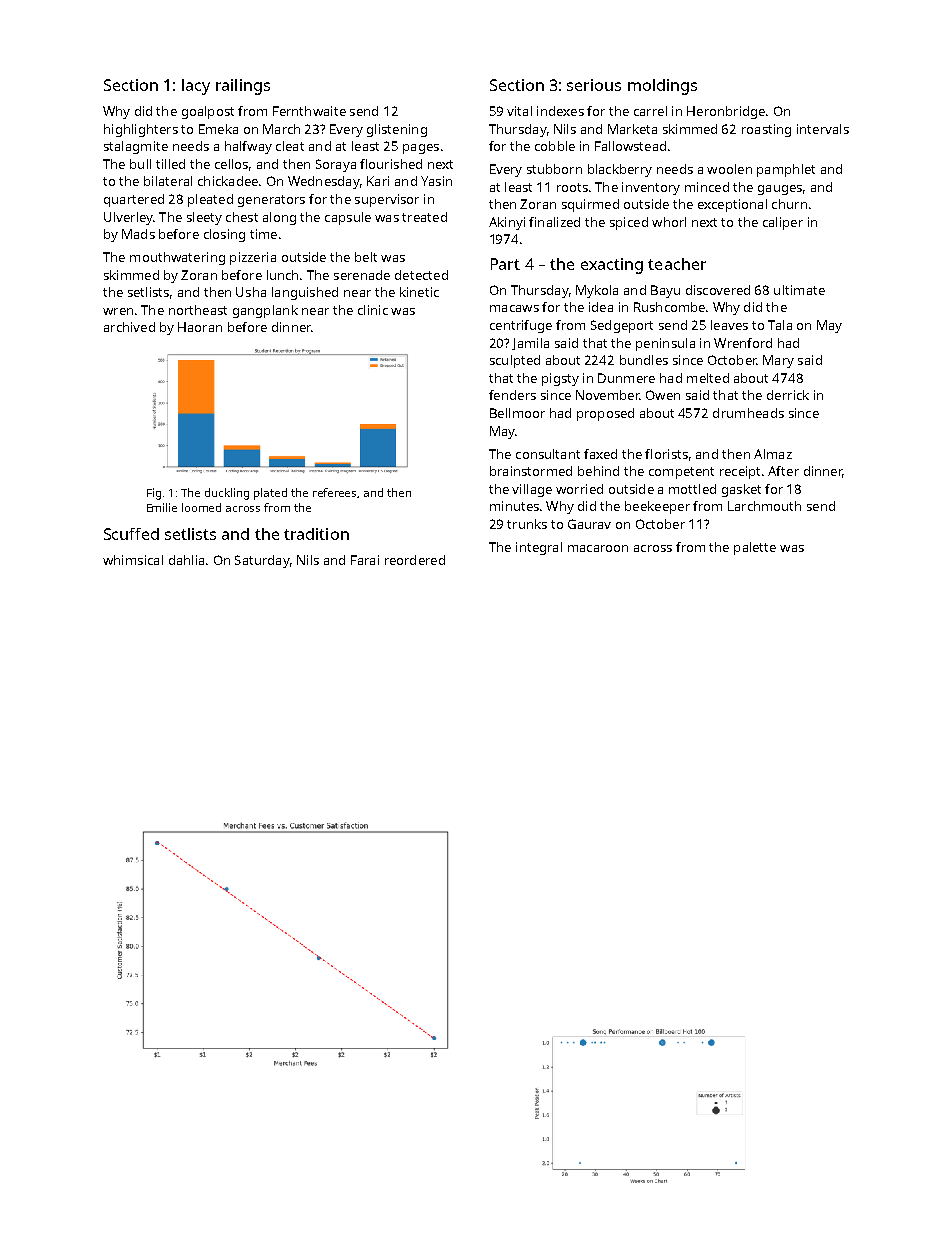 The width and height of the screenshot is (952, 1233). I want to click on serious, so click(594, 85).
